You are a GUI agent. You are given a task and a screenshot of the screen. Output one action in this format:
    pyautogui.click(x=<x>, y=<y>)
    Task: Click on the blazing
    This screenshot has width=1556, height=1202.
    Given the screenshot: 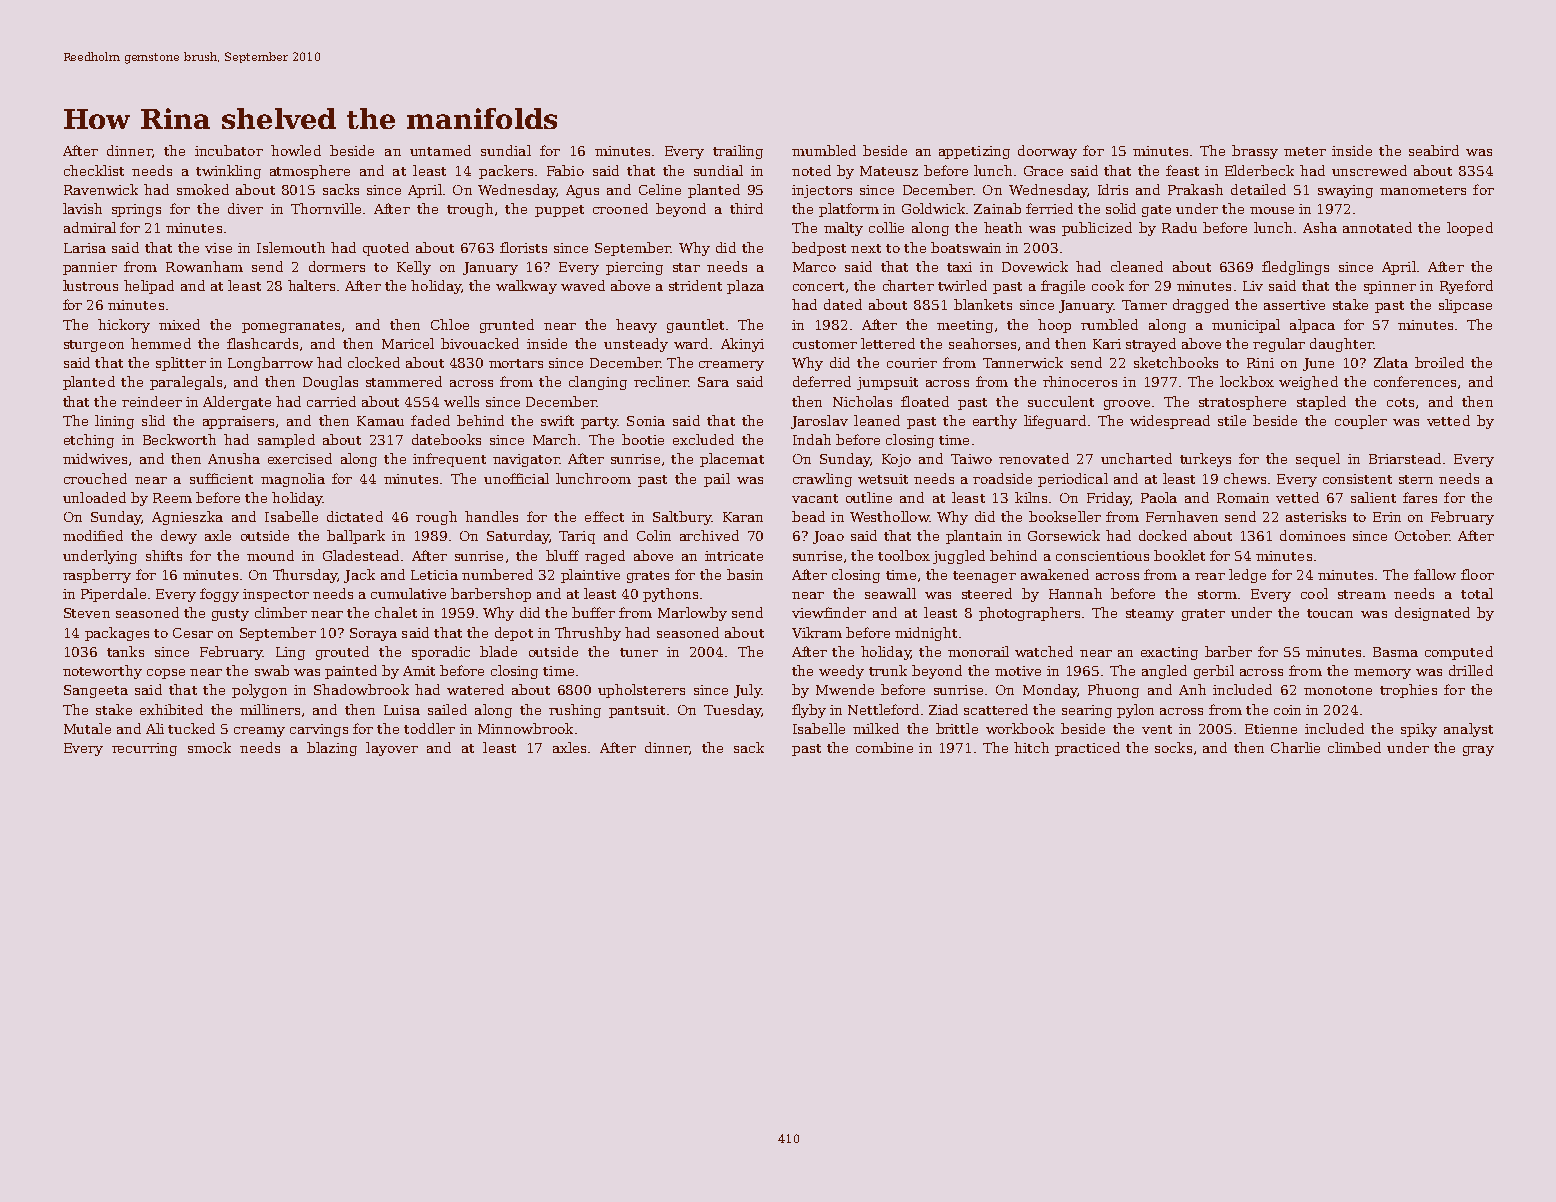 What is the action you would take?
    pyautogui.click(x=332, y=749)
